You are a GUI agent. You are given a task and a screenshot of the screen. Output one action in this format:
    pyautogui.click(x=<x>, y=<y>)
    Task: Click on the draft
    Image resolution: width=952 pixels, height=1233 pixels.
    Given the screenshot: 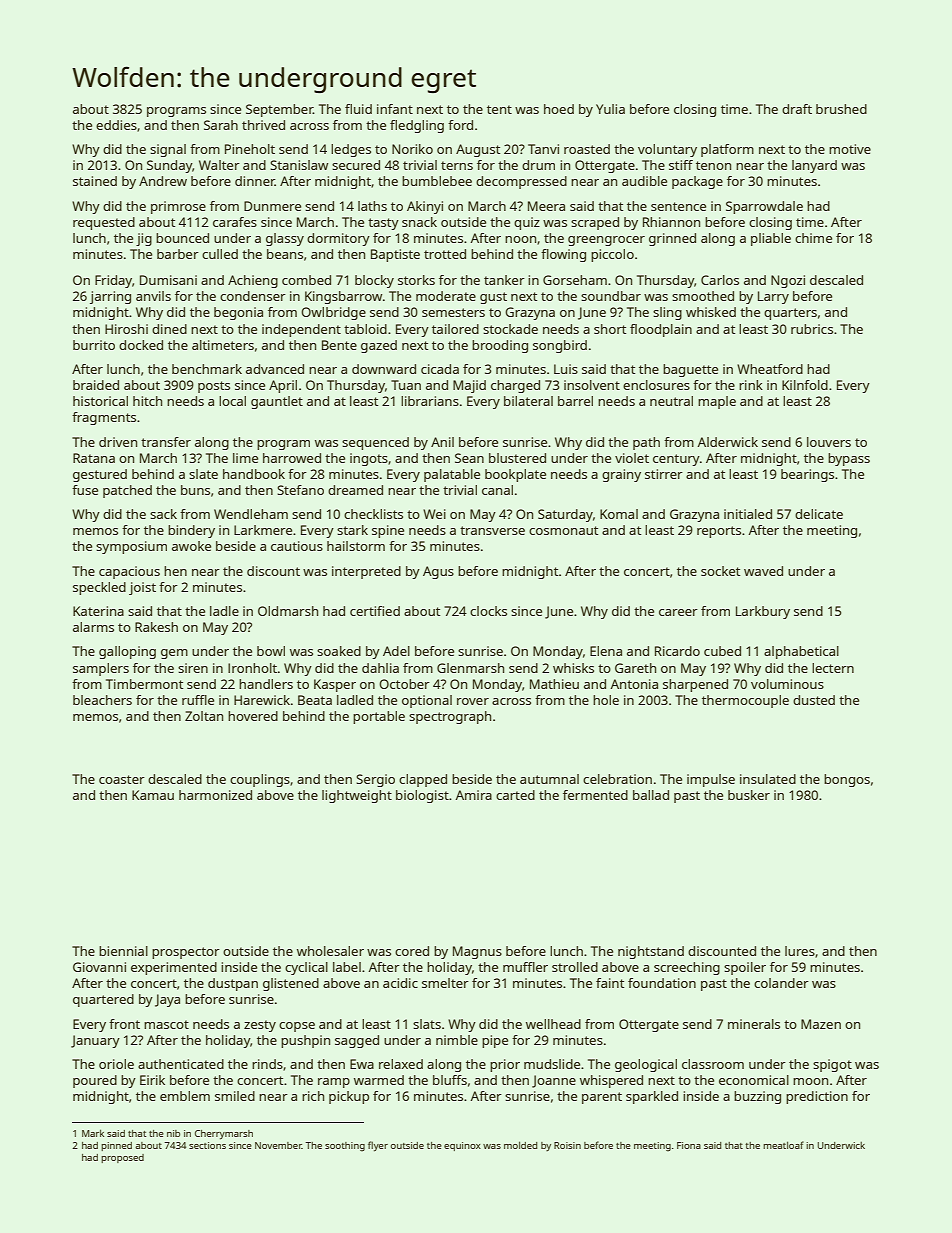 What is the action you would take?
    pyautogui.click(x=797, y=109)
